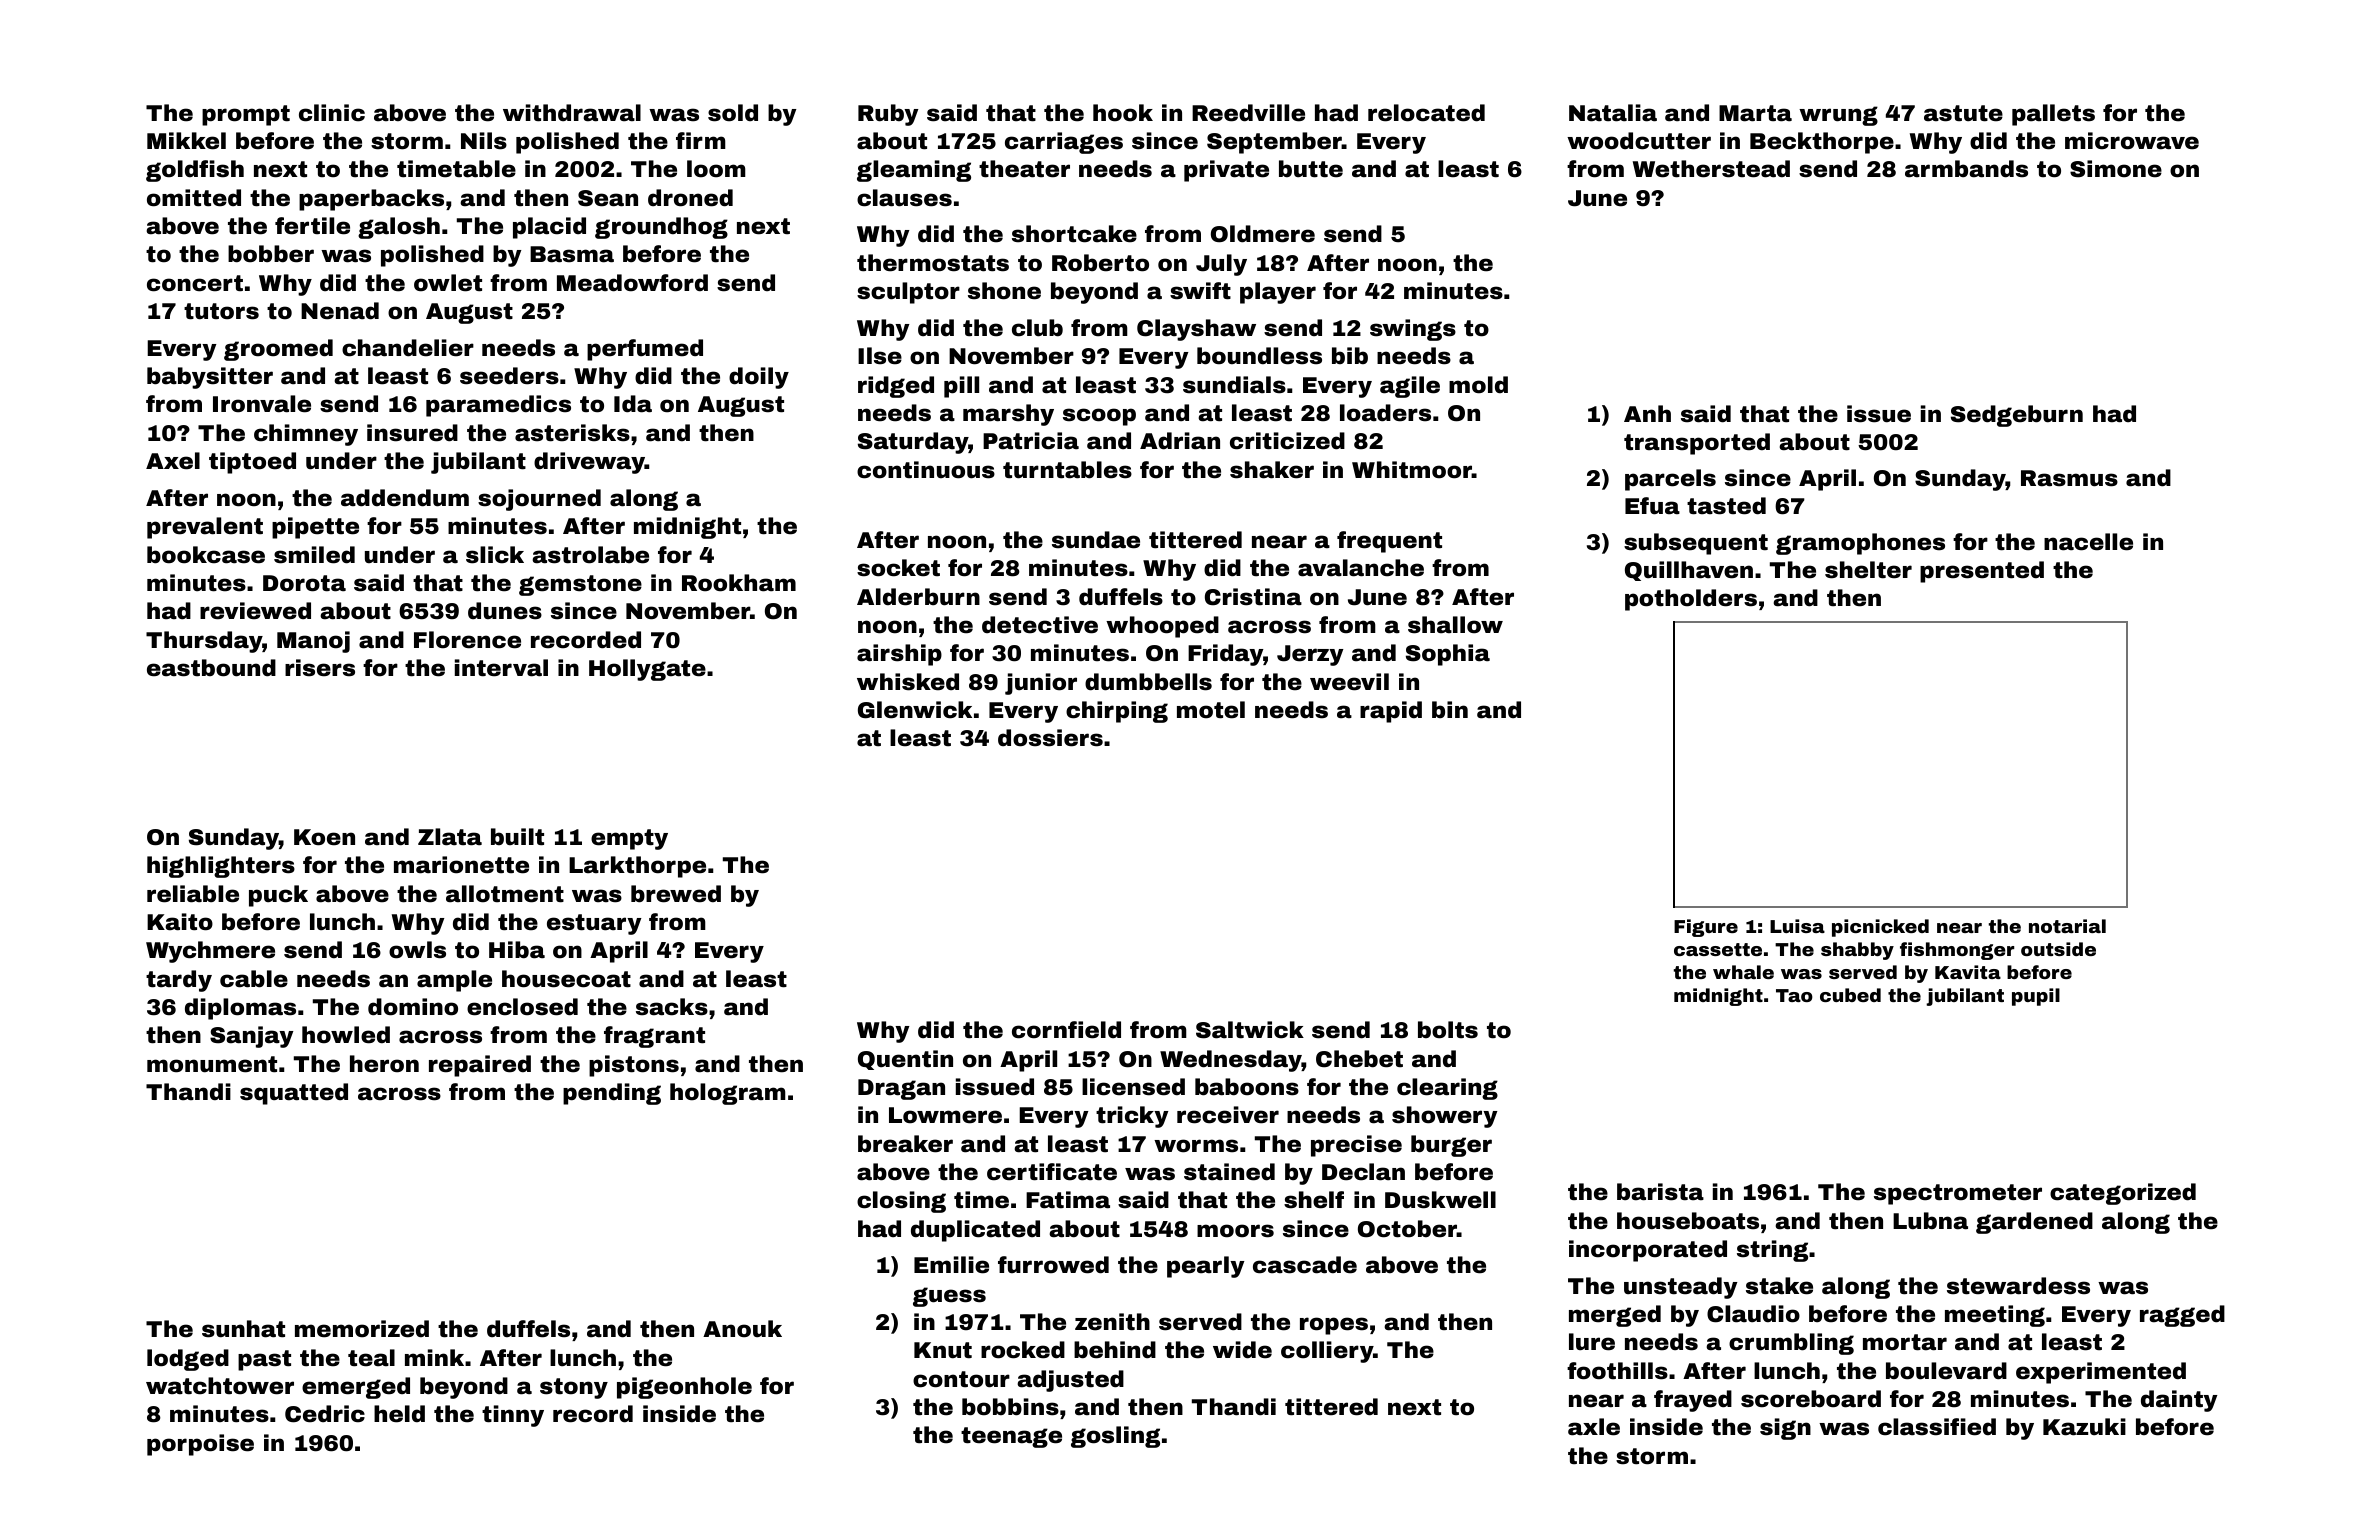 Image resolution: width=2380 pixels, height=1540 pixels. I want to click on sacks, so click(672, 1007).
